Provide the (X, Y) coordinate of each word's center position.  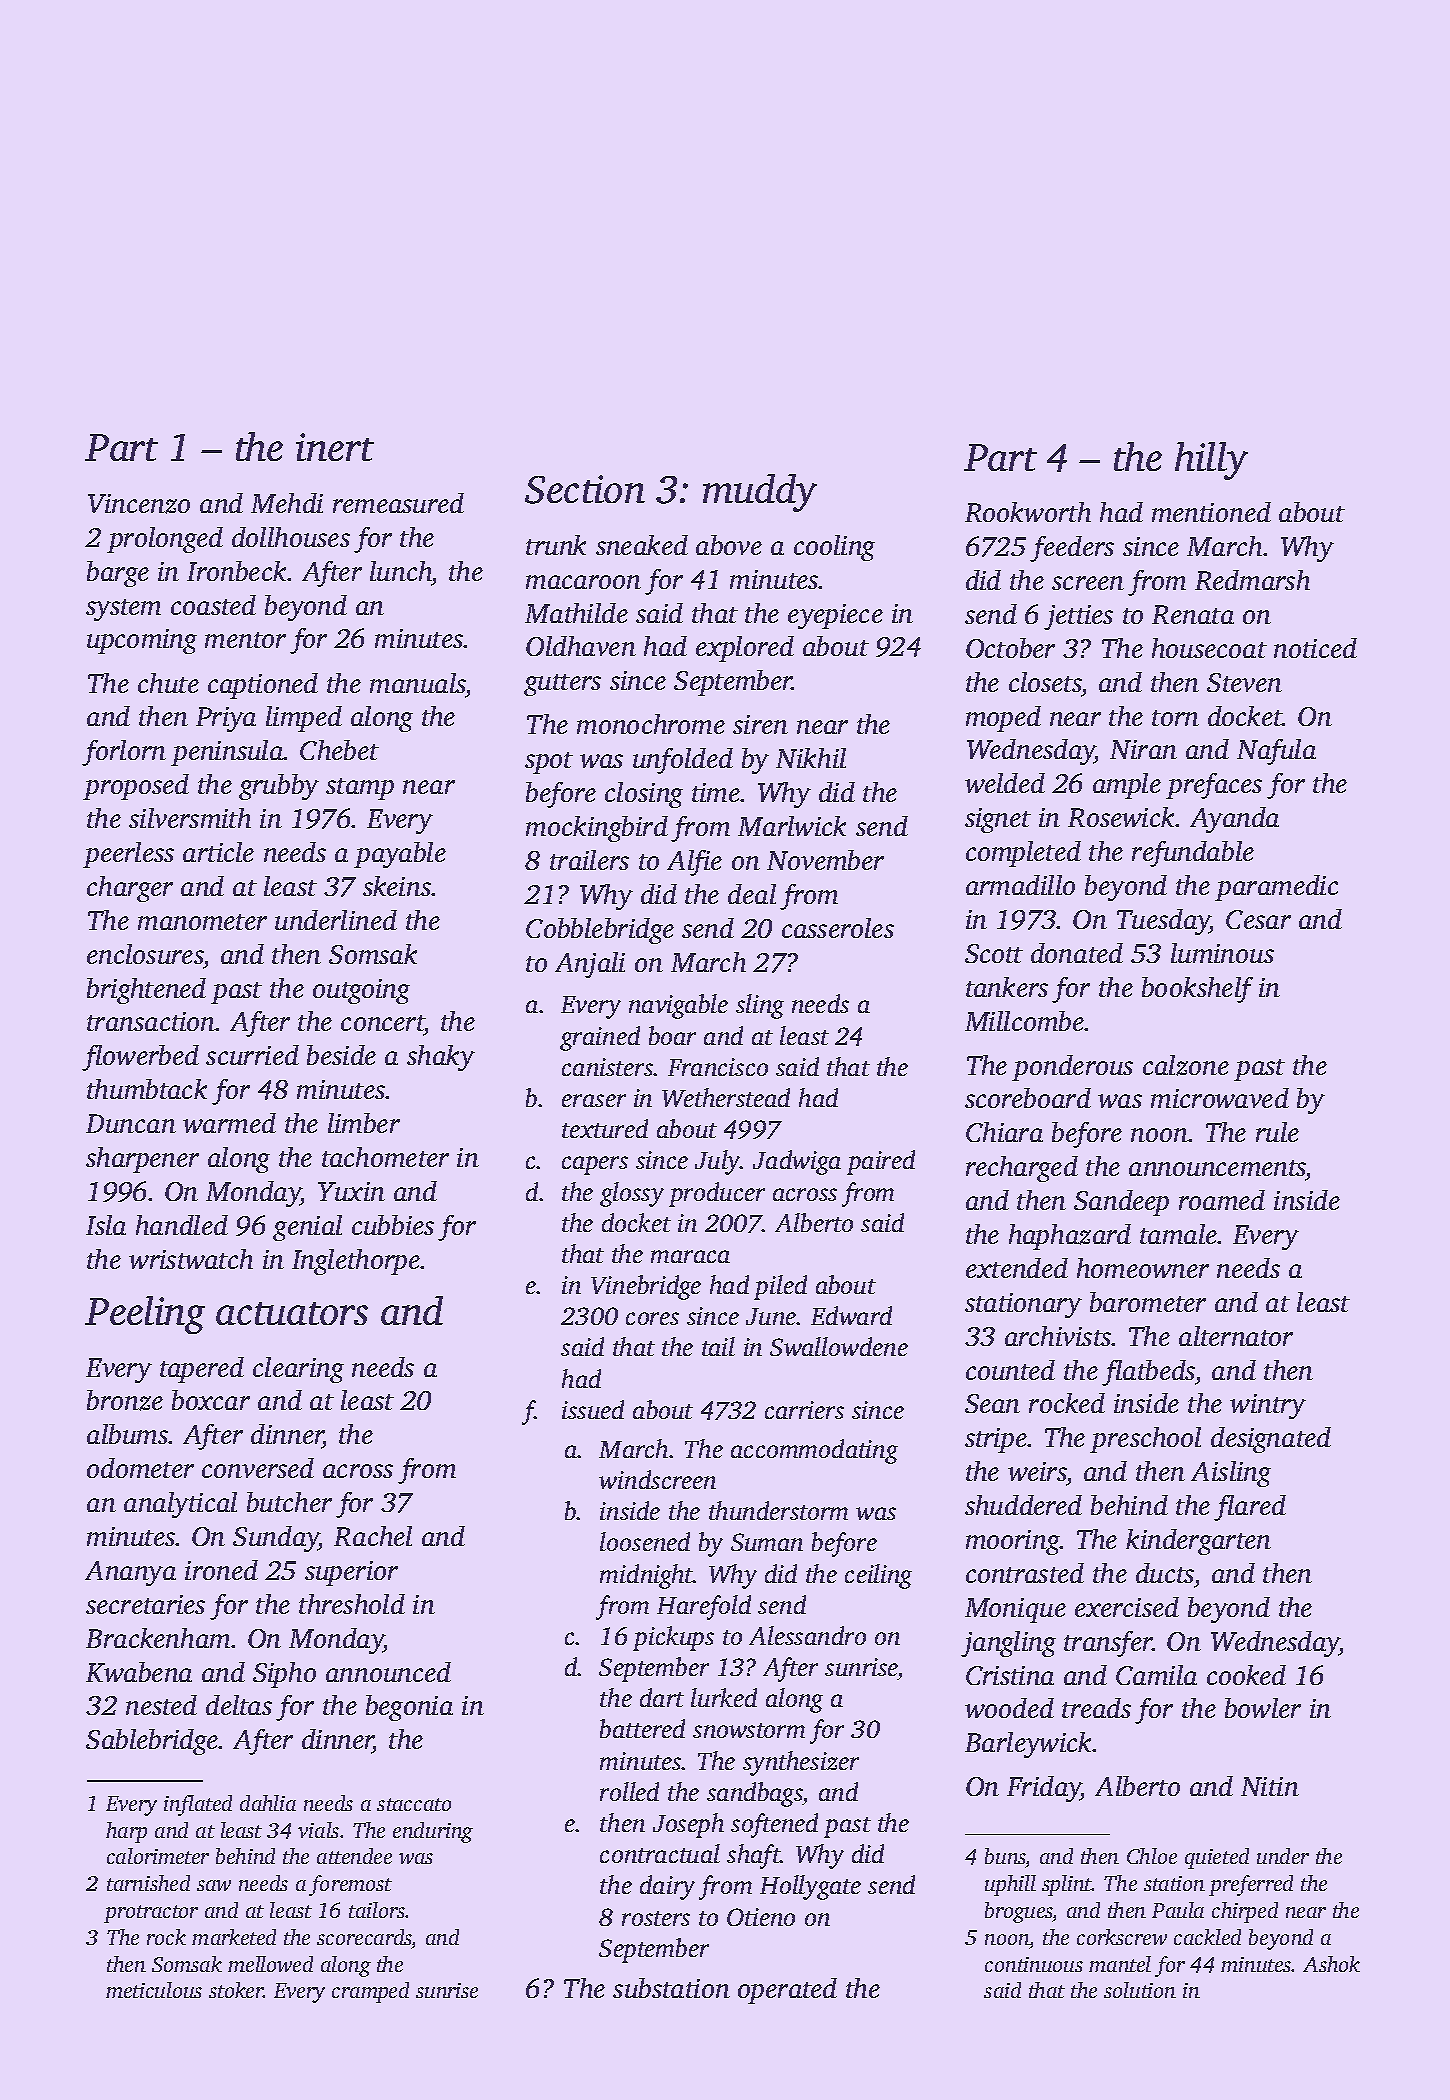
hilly (1211, 461)
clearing (298, 1370)
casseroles (838, 928)
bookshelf (1197, 990)
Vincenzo (139, 504)
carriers (804, 1410)
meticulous (154, 1990)
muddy (760, 493)
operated (787, 1991)
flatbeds (1148, 1373)
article (218, 852)
